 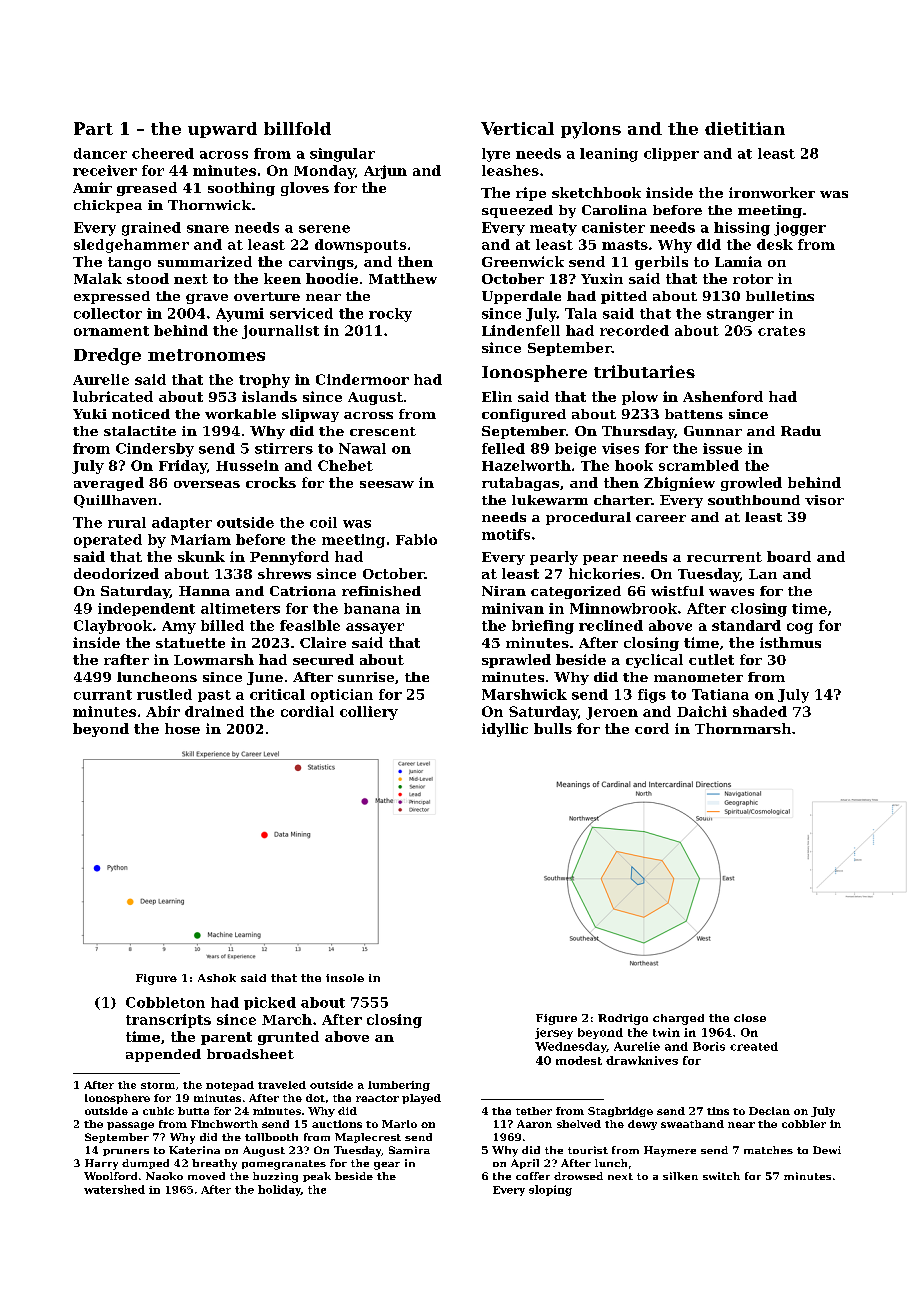 I want to click on switch, so click(x=721, y=1176).
